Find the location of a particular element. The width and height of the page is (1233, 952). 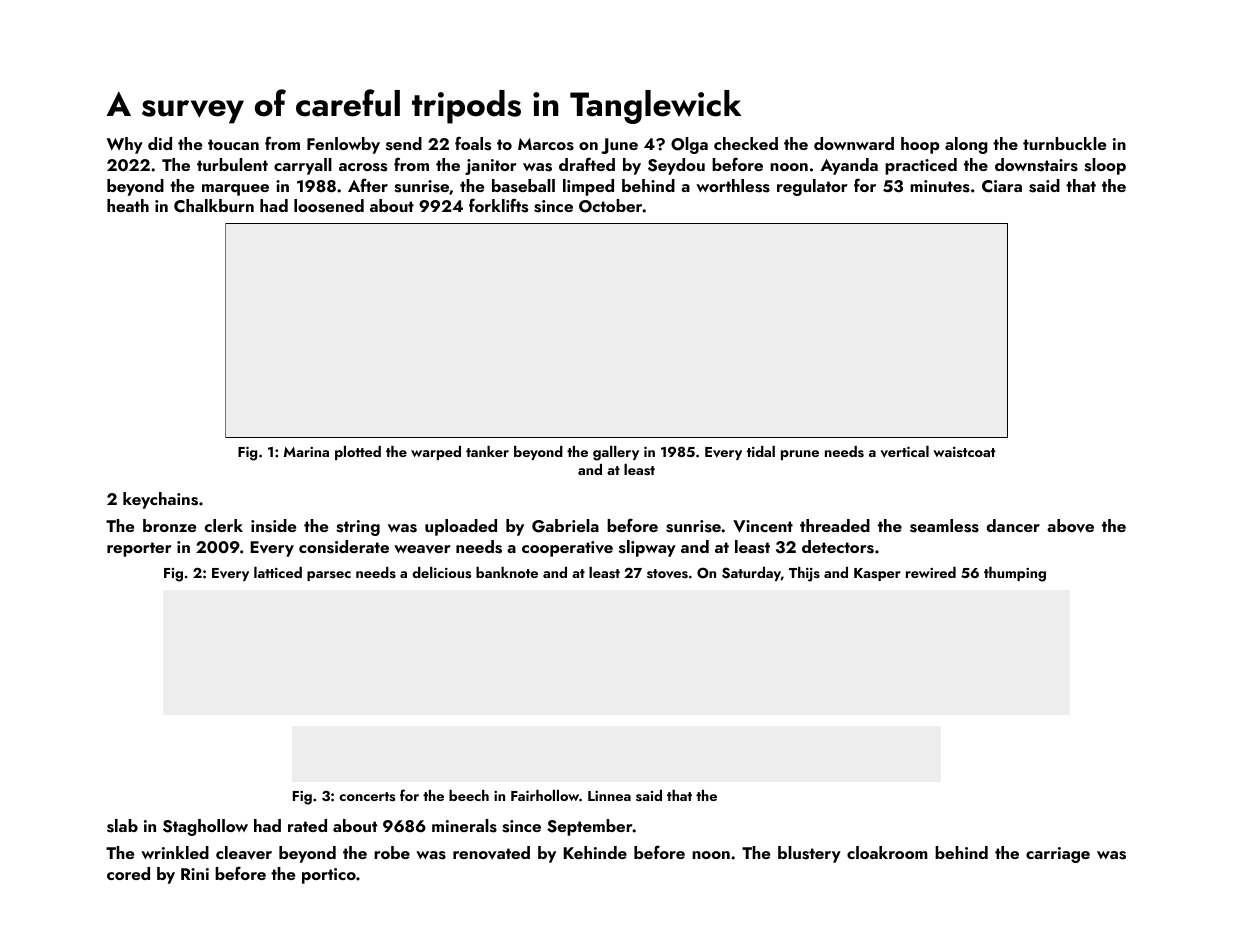

reporter is located at coordinates (139, 549).
